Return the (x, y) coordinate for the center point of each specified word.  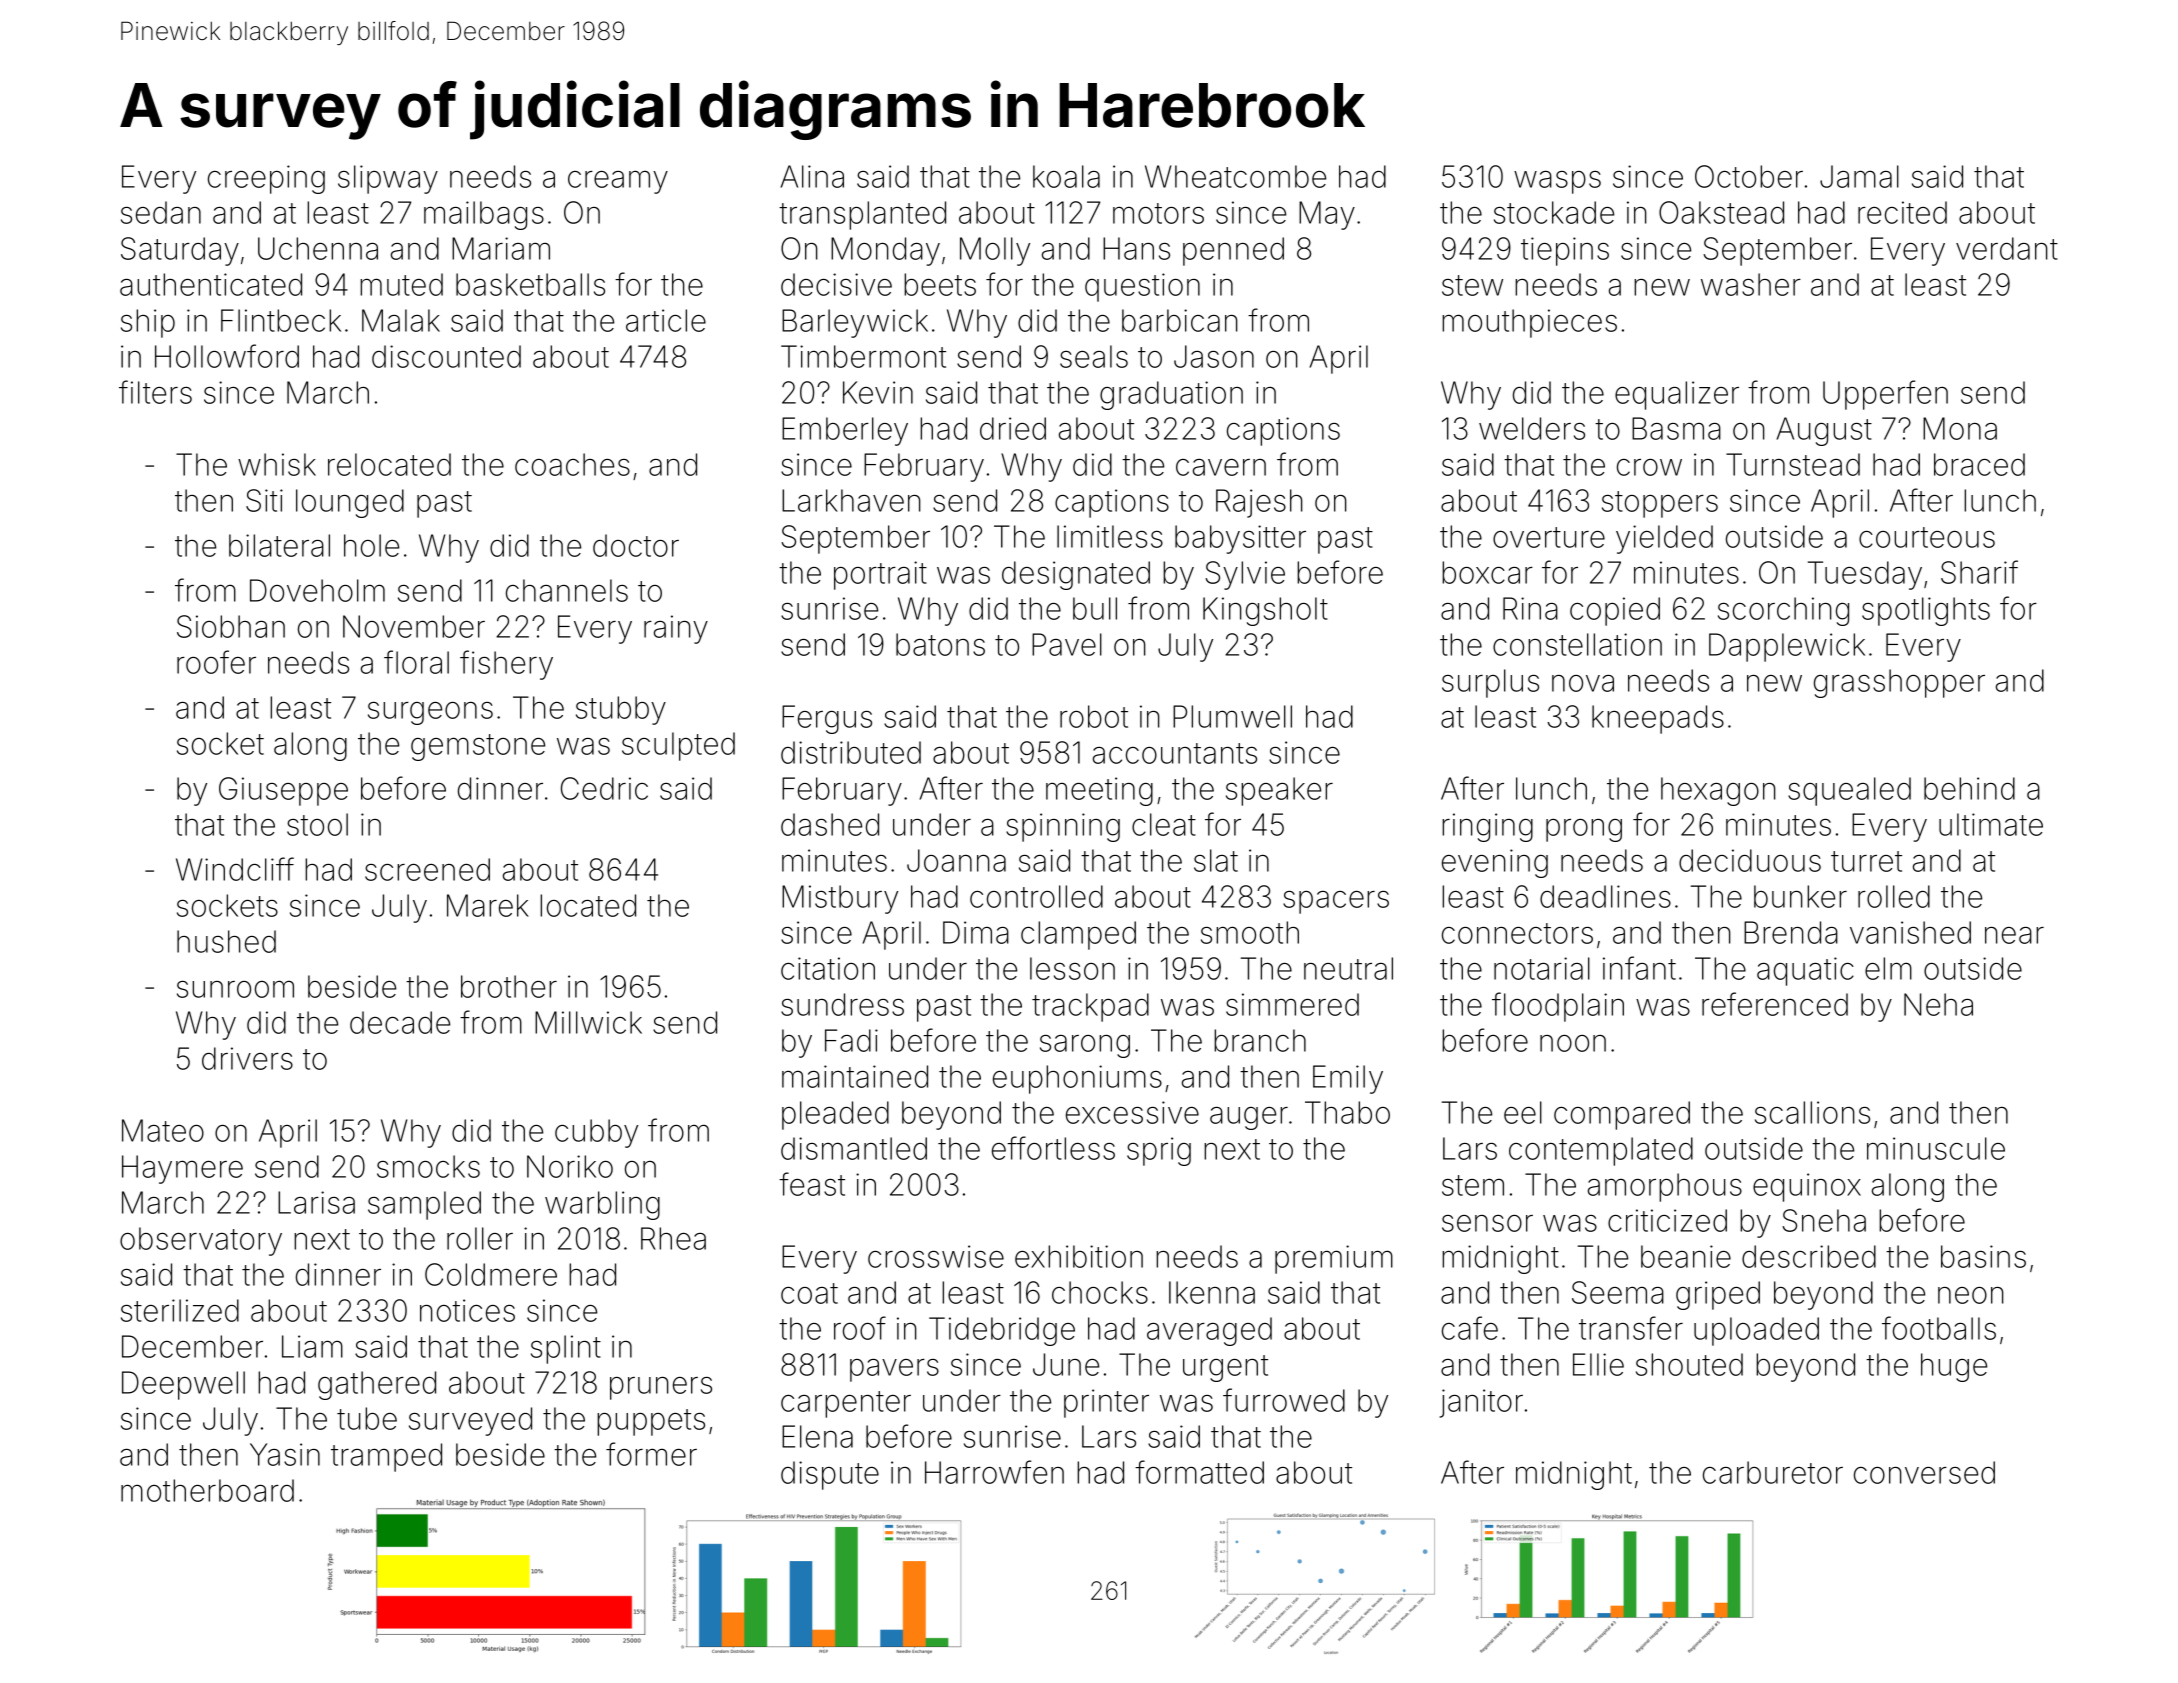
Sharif (1979, 572)
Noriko (570, 1166)
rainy (676, 629)
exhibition (1079, 1256)
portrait (880, 575)
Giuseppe (283, 791)
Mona (1960, 428)
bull (1095, 608)
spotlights (1926, 611)
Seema (1618, 1292)
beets (940, 284)
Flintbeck (281, 320)
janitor (1481, 1403)
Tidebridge (1002, 1331)
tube (367, 1418)
